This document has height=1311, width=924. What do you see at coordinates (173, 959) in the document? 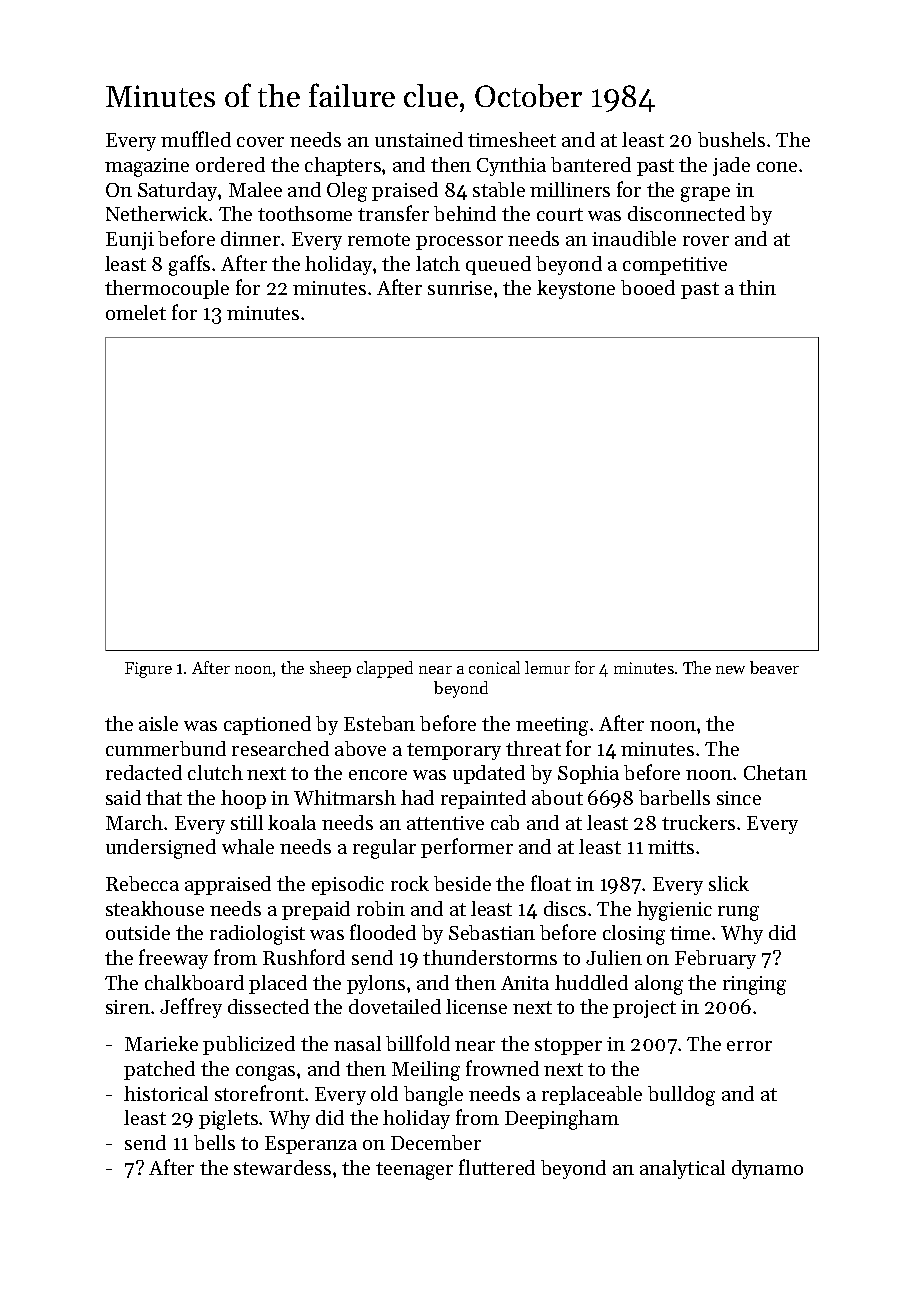
I see `freeway` at bounding box center [173, 959].
